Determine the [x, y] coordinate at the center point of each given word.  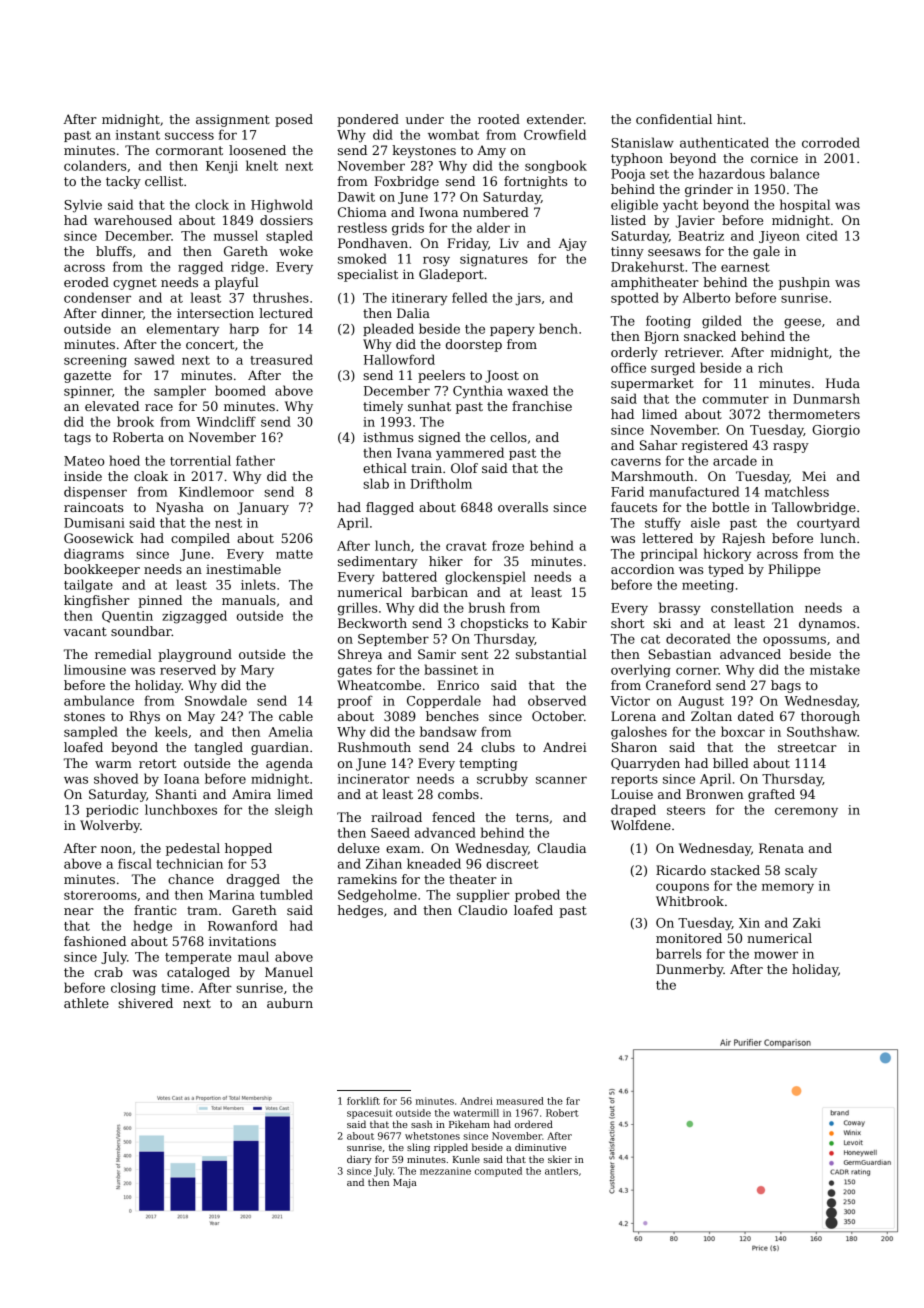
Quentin [127, 617]
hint [729, 119]
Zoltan [711, 716]
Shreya [360, 655]
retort [157, 763]
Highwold [282, 206]
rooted [499, 119]
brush [487, 607]
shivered [145, 1003]
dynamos [827, 624]
